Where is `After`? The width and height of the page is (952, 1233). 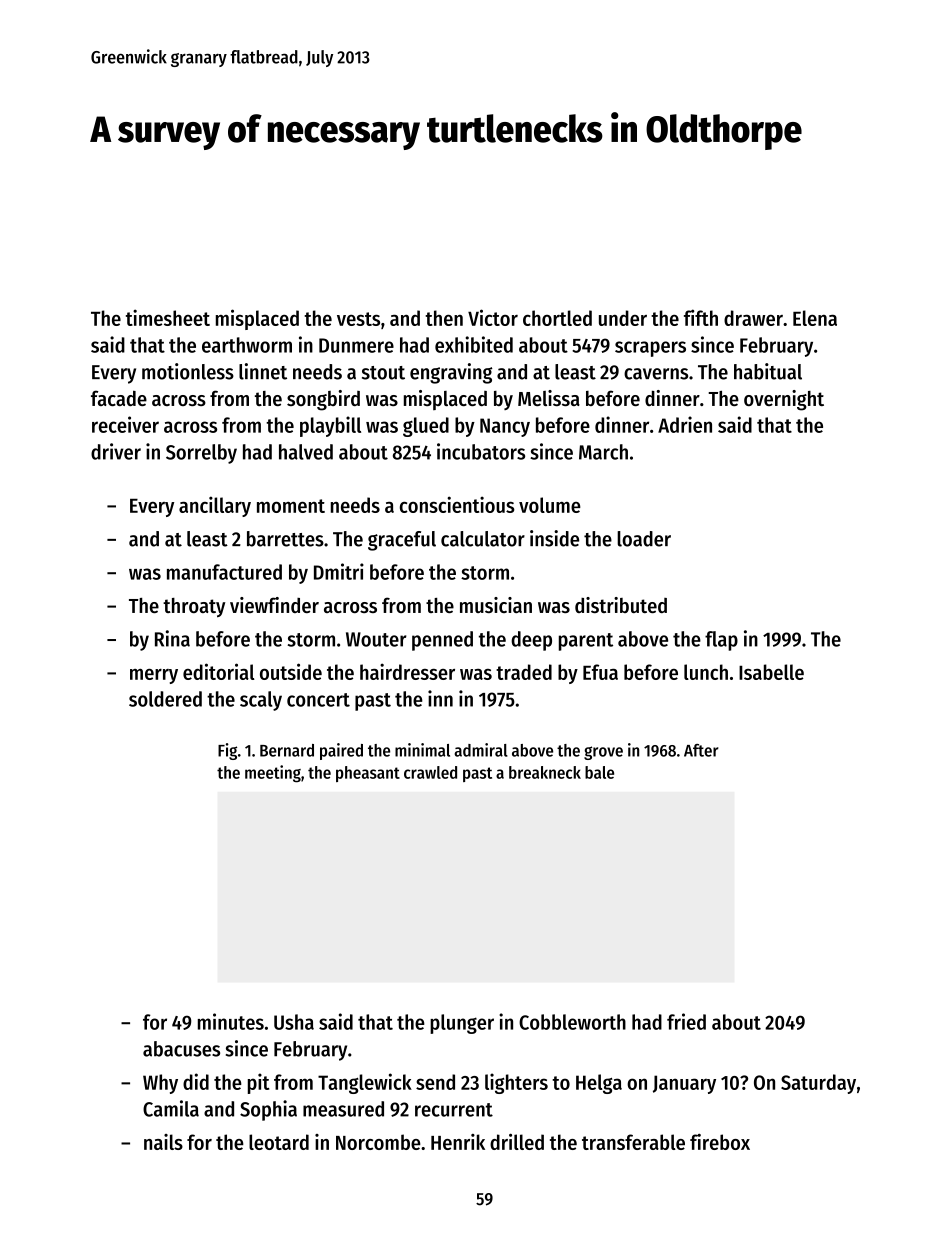
After is located at coordinates (701, 750).
